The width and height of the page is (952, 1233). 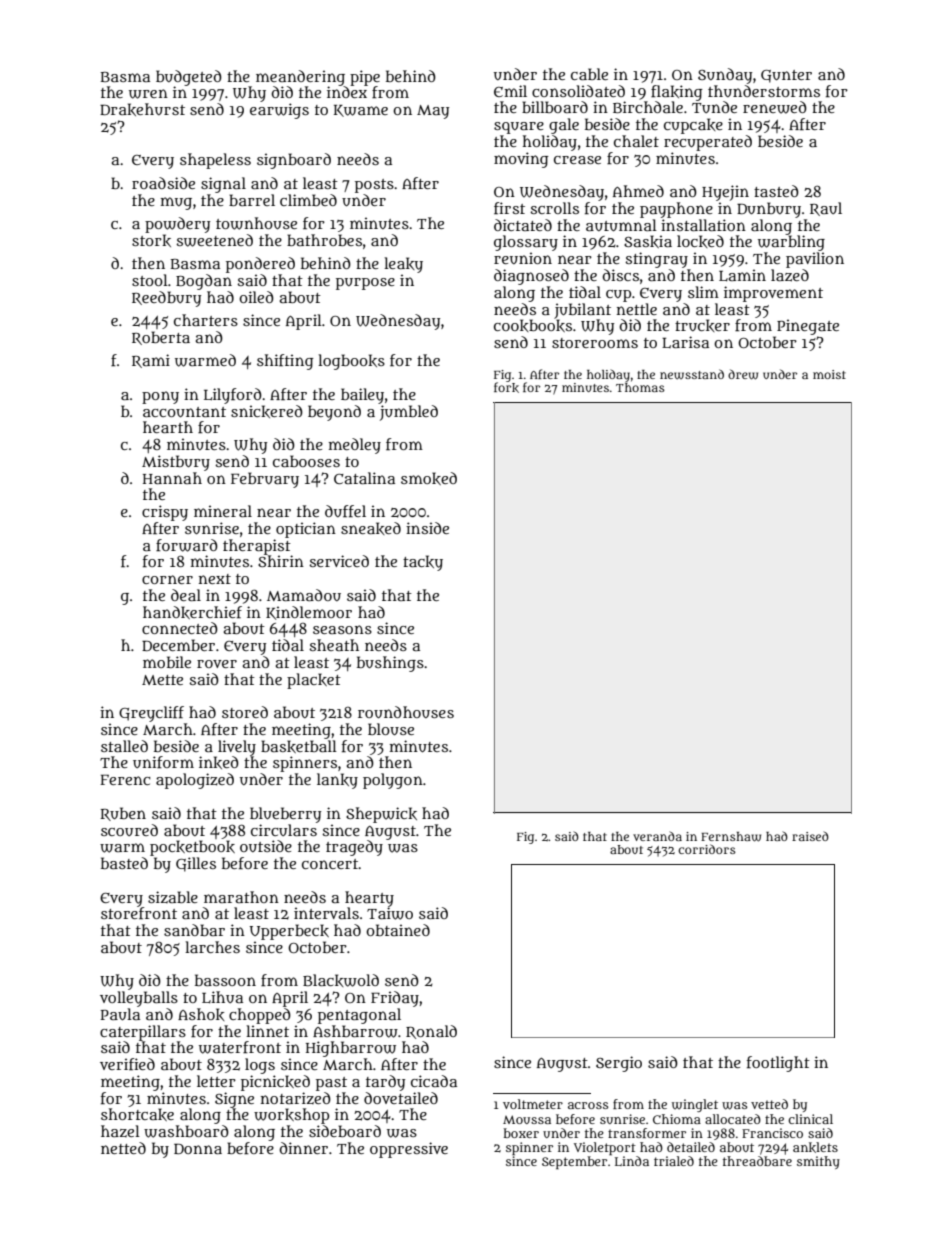 I want to click on jumbled, so click(x=409, y=413).
